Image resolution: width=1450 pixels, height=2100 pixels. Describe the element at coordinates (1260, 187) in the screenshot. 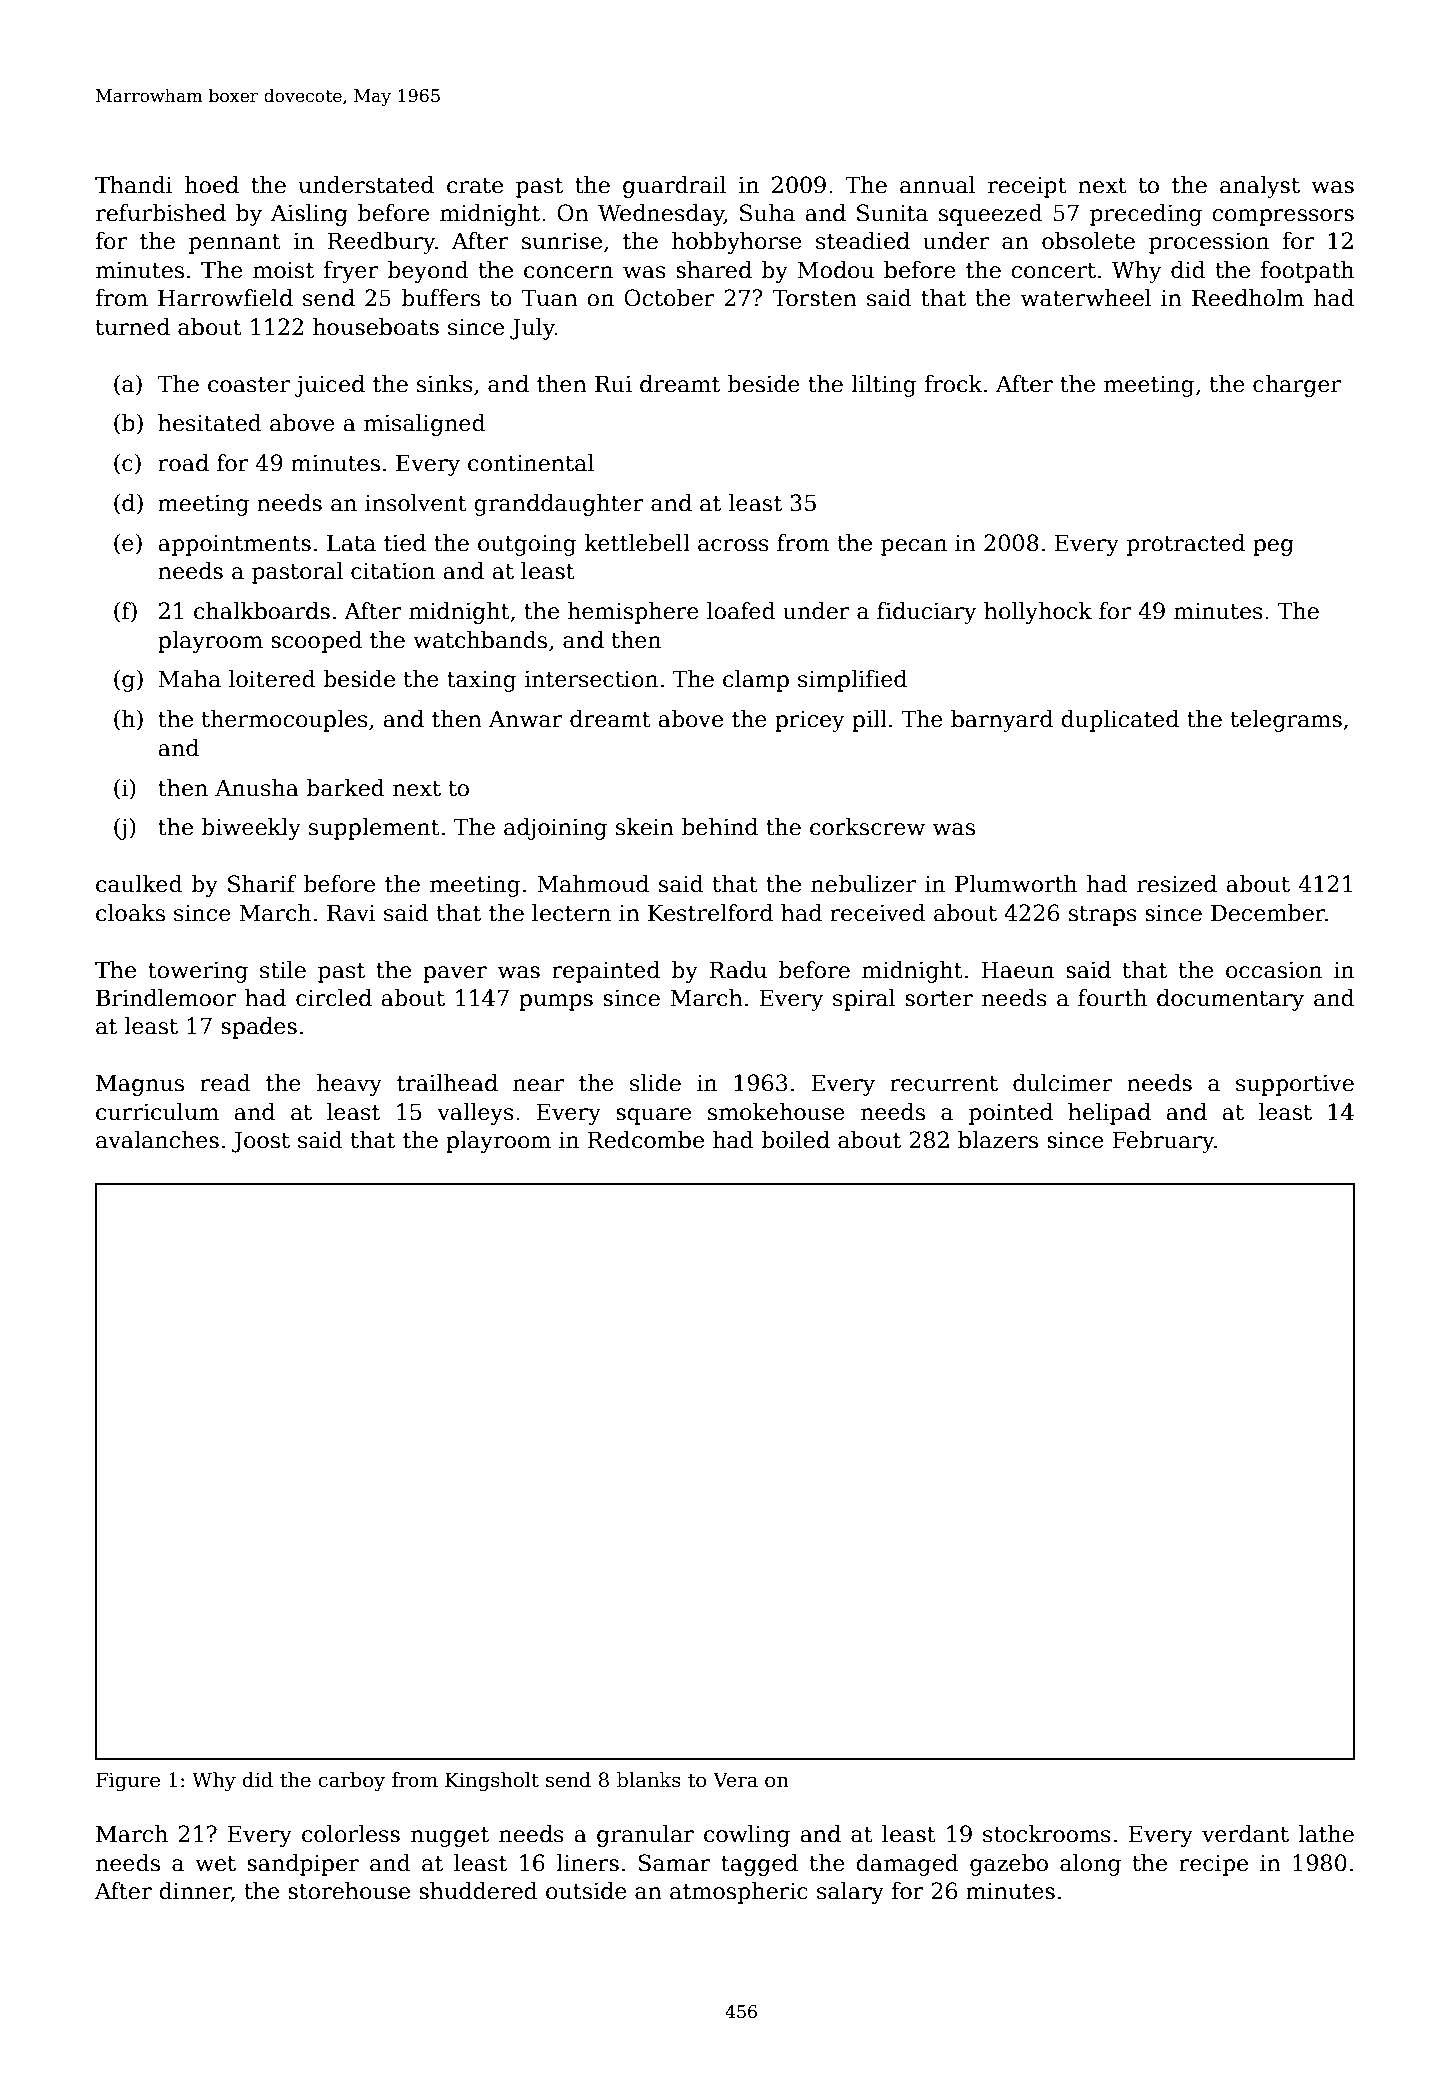

I see `analyst` at that location.
